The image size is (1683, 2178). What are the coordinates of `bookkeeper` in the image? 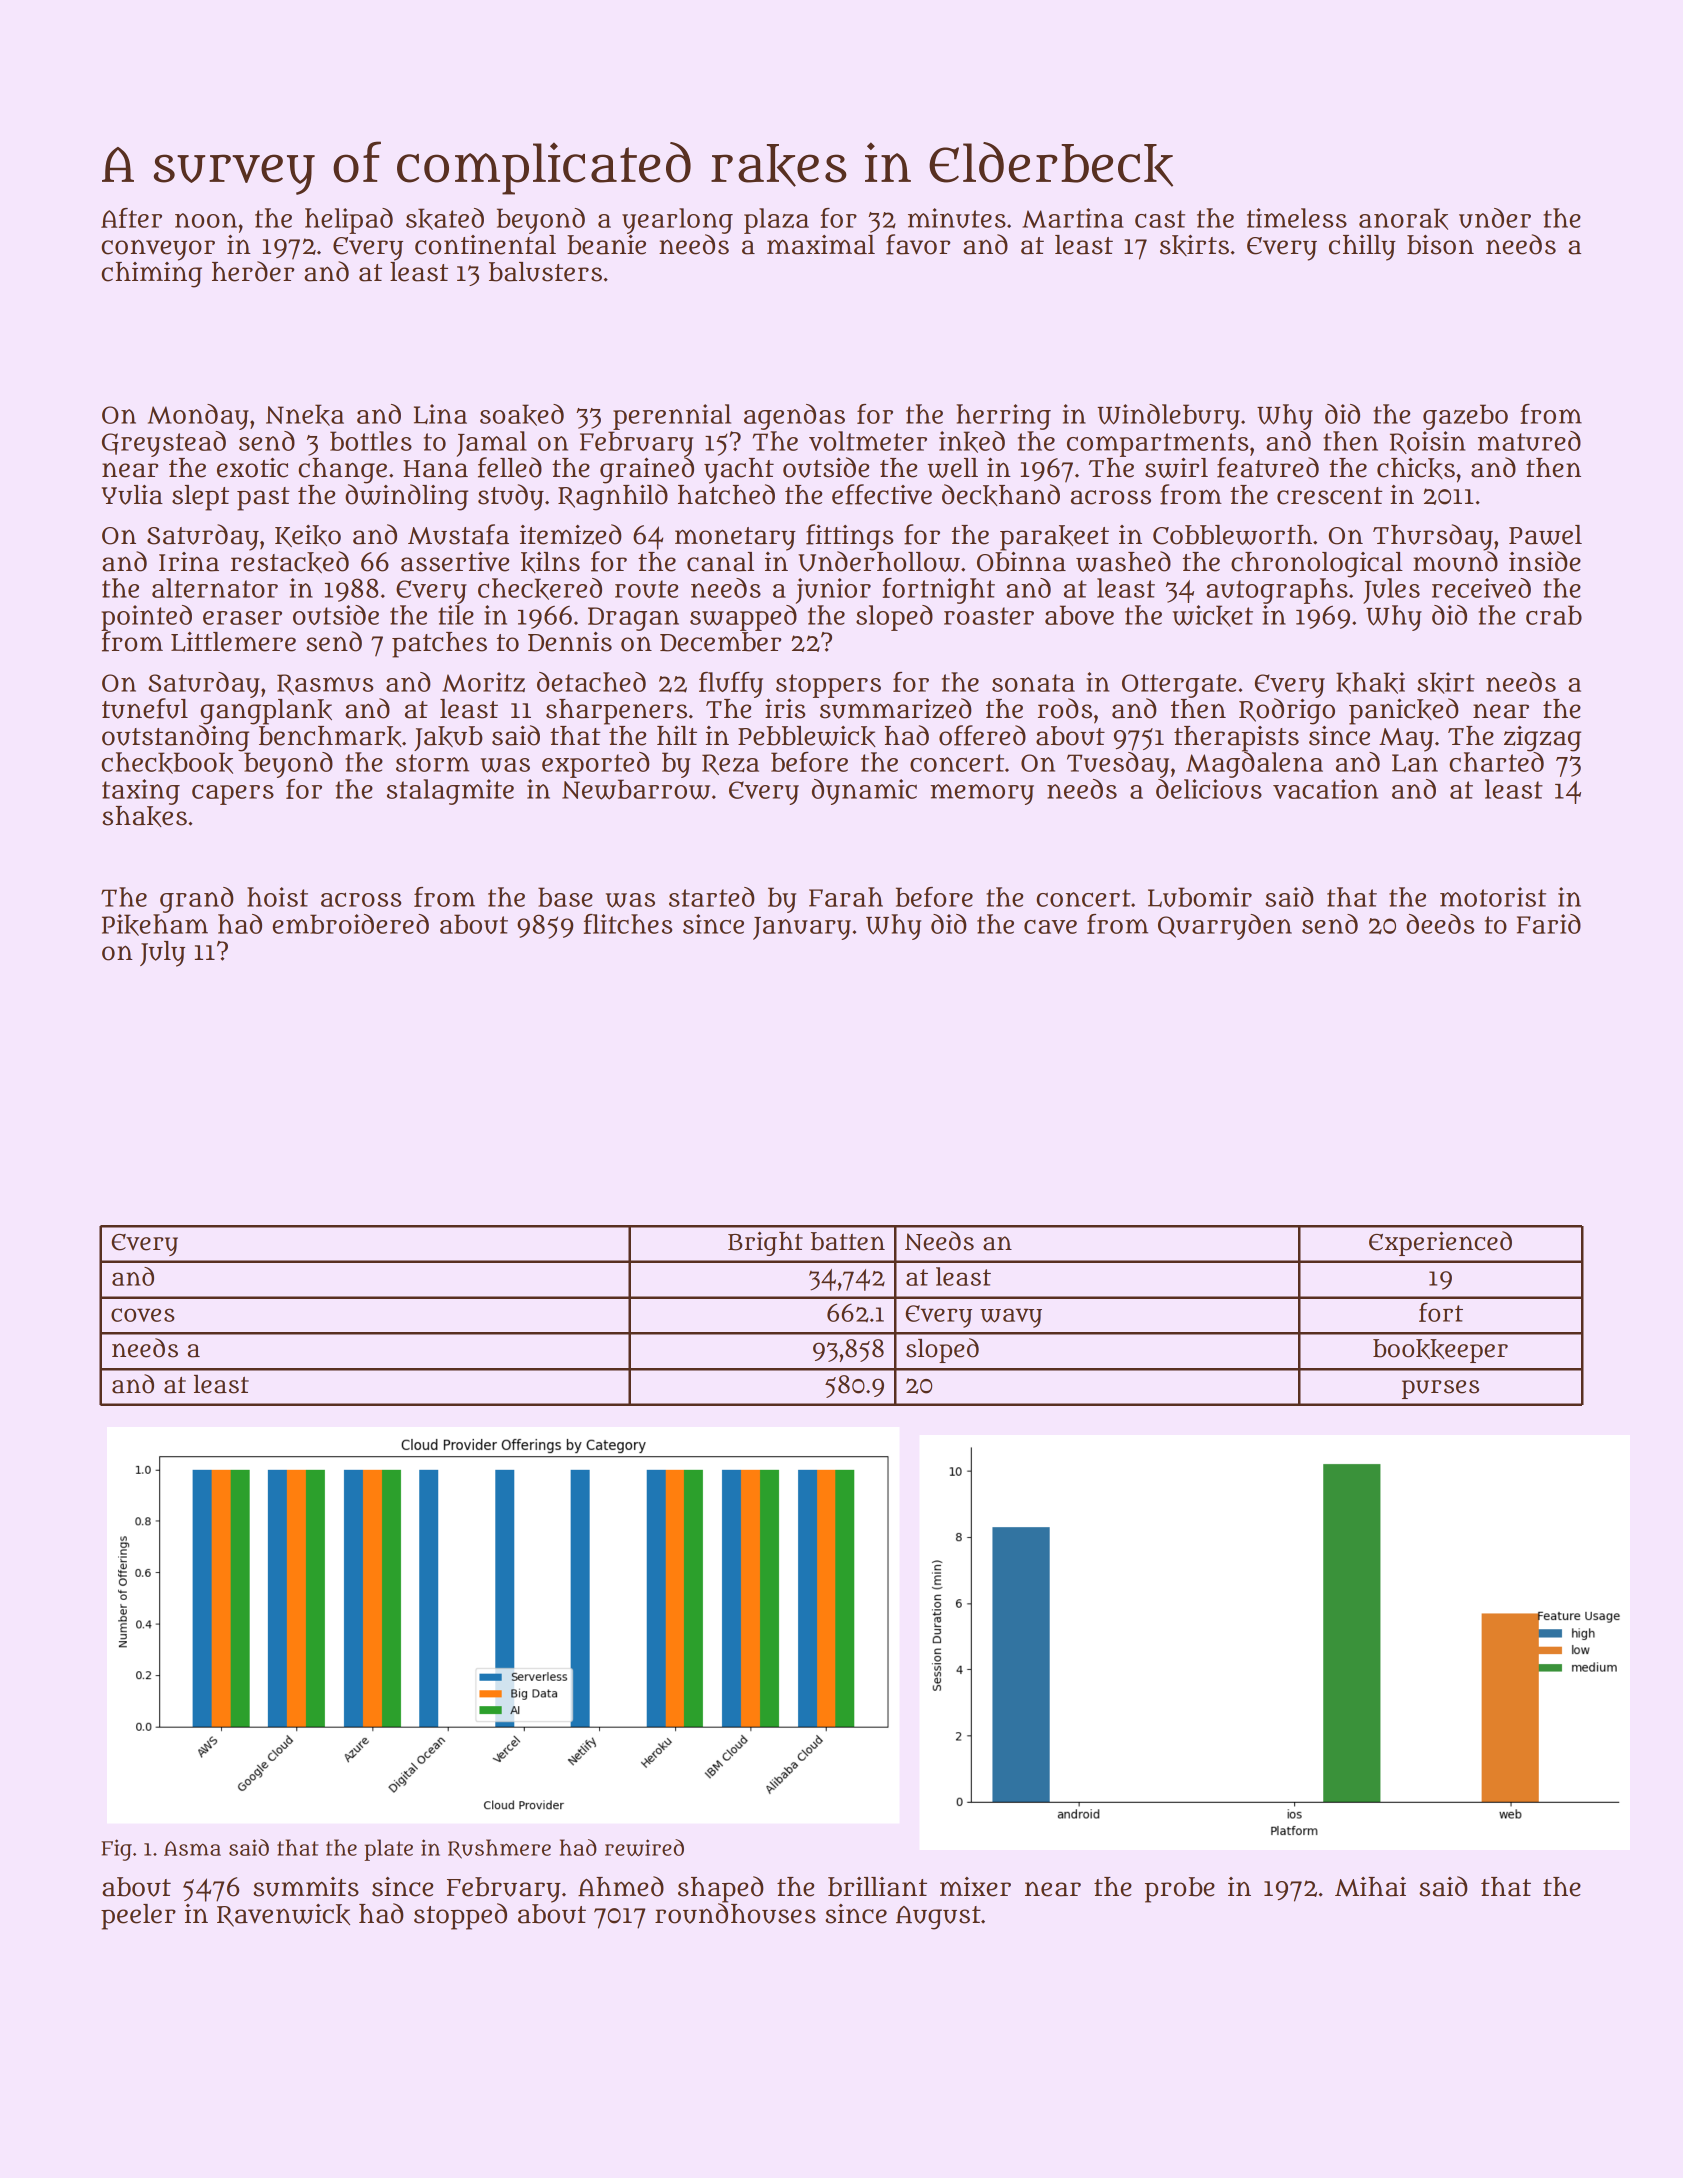 It's located at (1440, 1351).
